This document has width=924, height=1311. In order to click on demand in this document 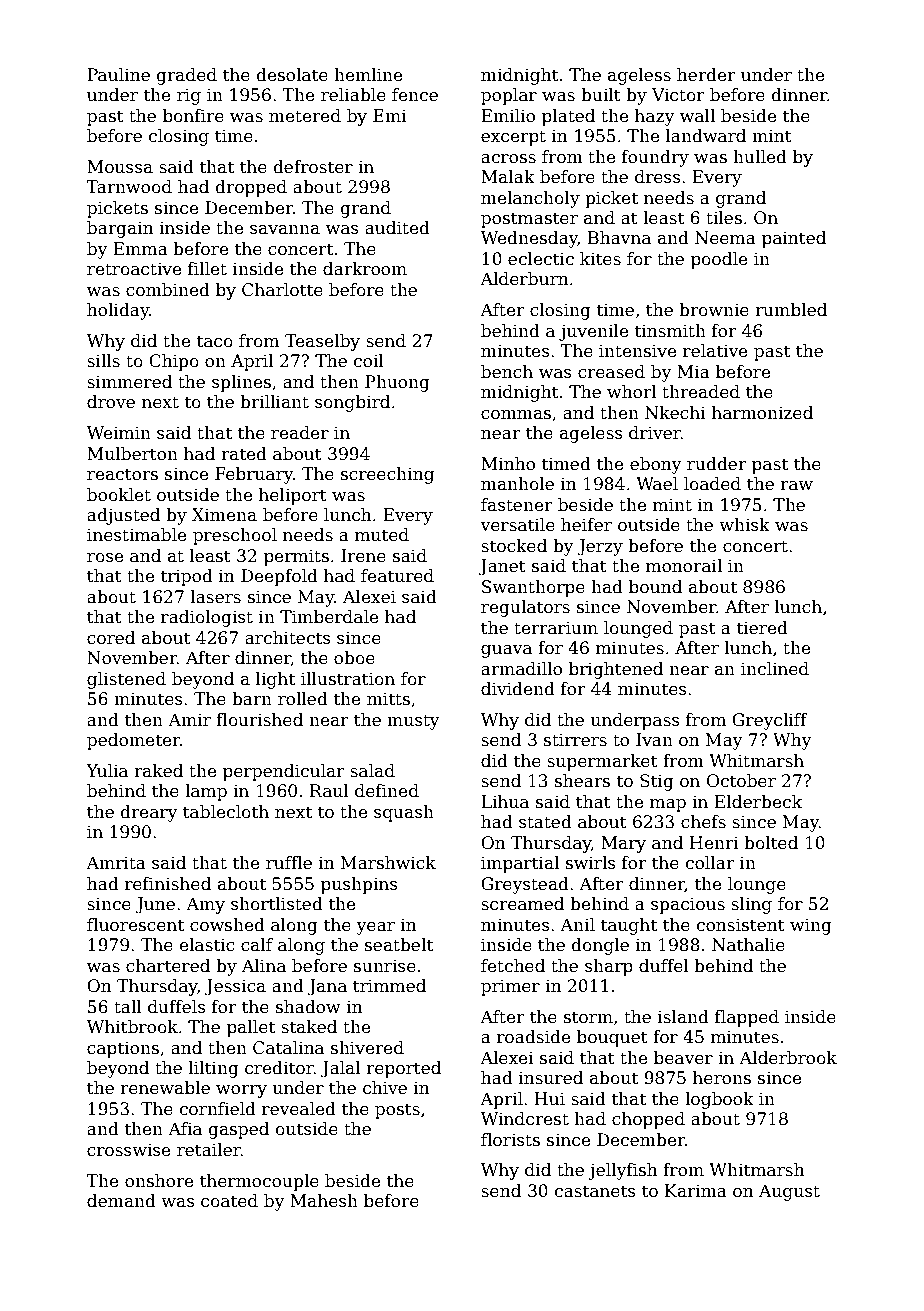, I will do `click(121, 1201)`.
